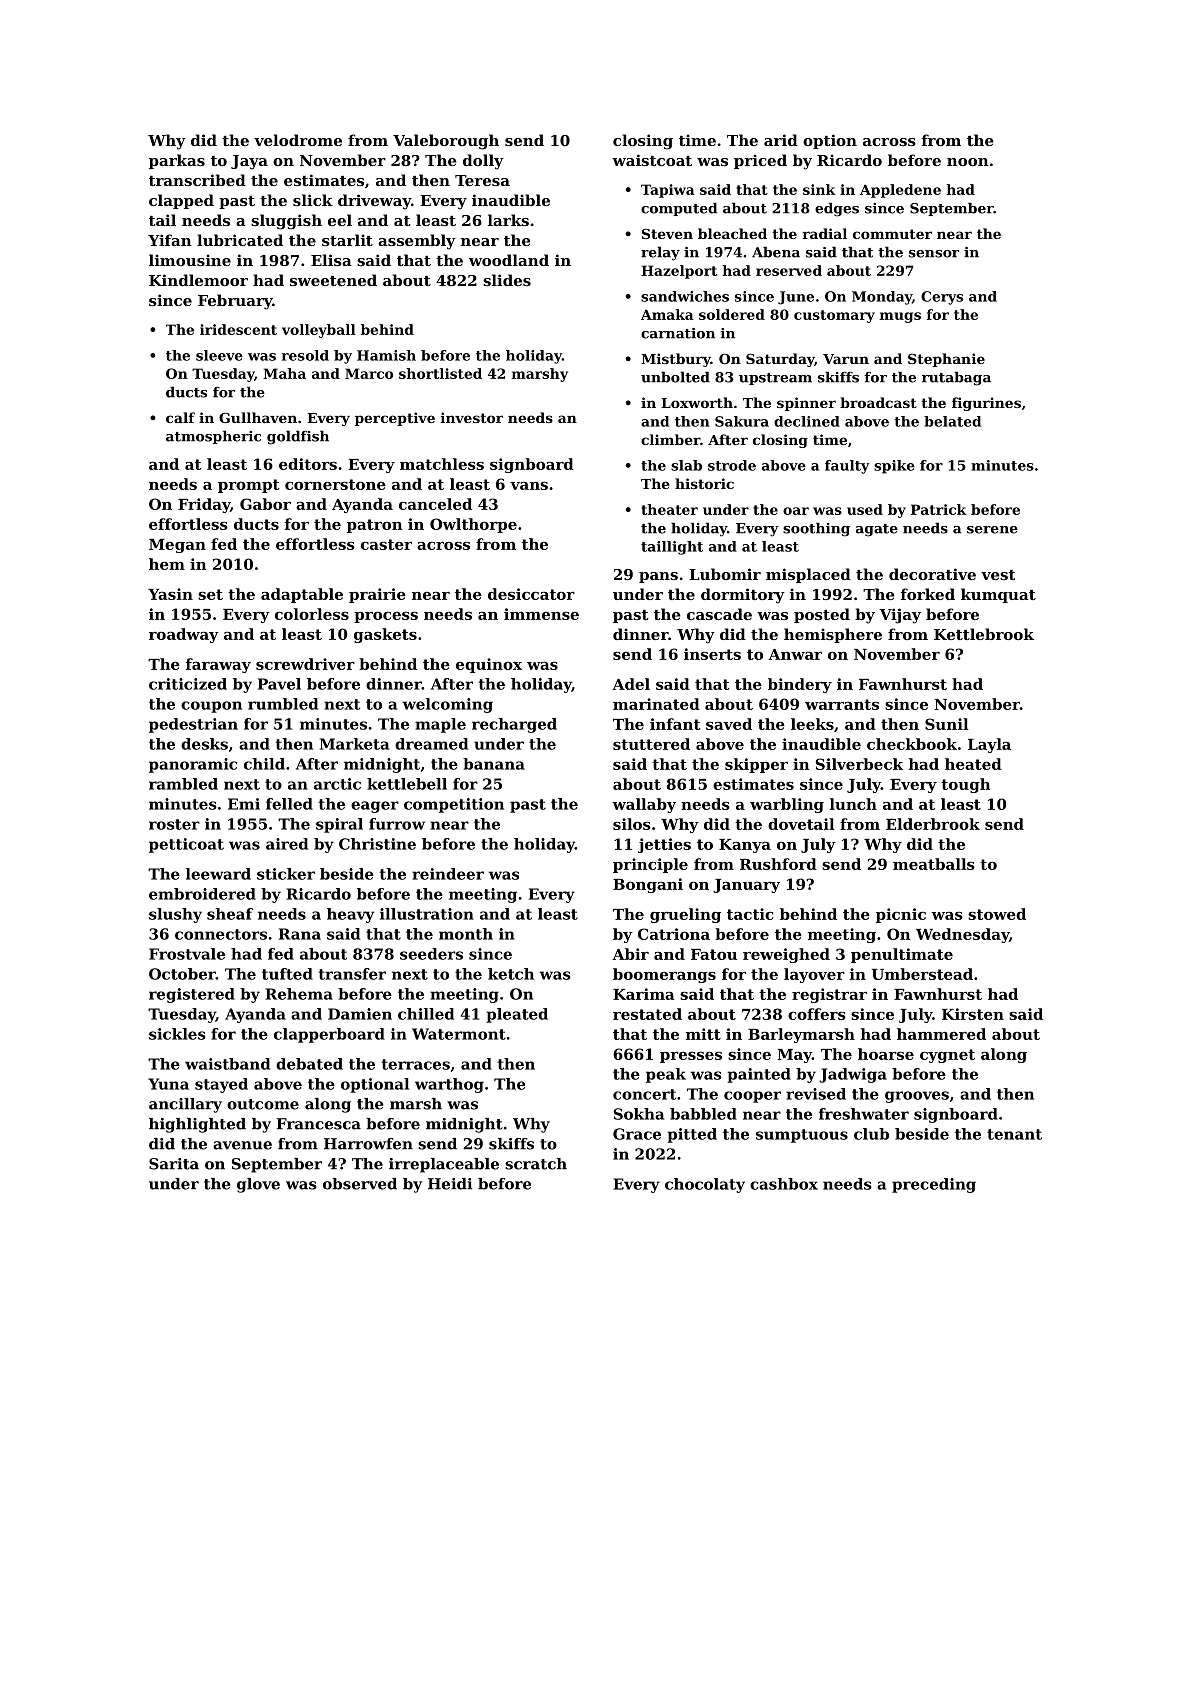 The height and width of the page is (1687, 1193). Describe the element at coordinates (360, 1184) in the page. I see `observed` at that location.
